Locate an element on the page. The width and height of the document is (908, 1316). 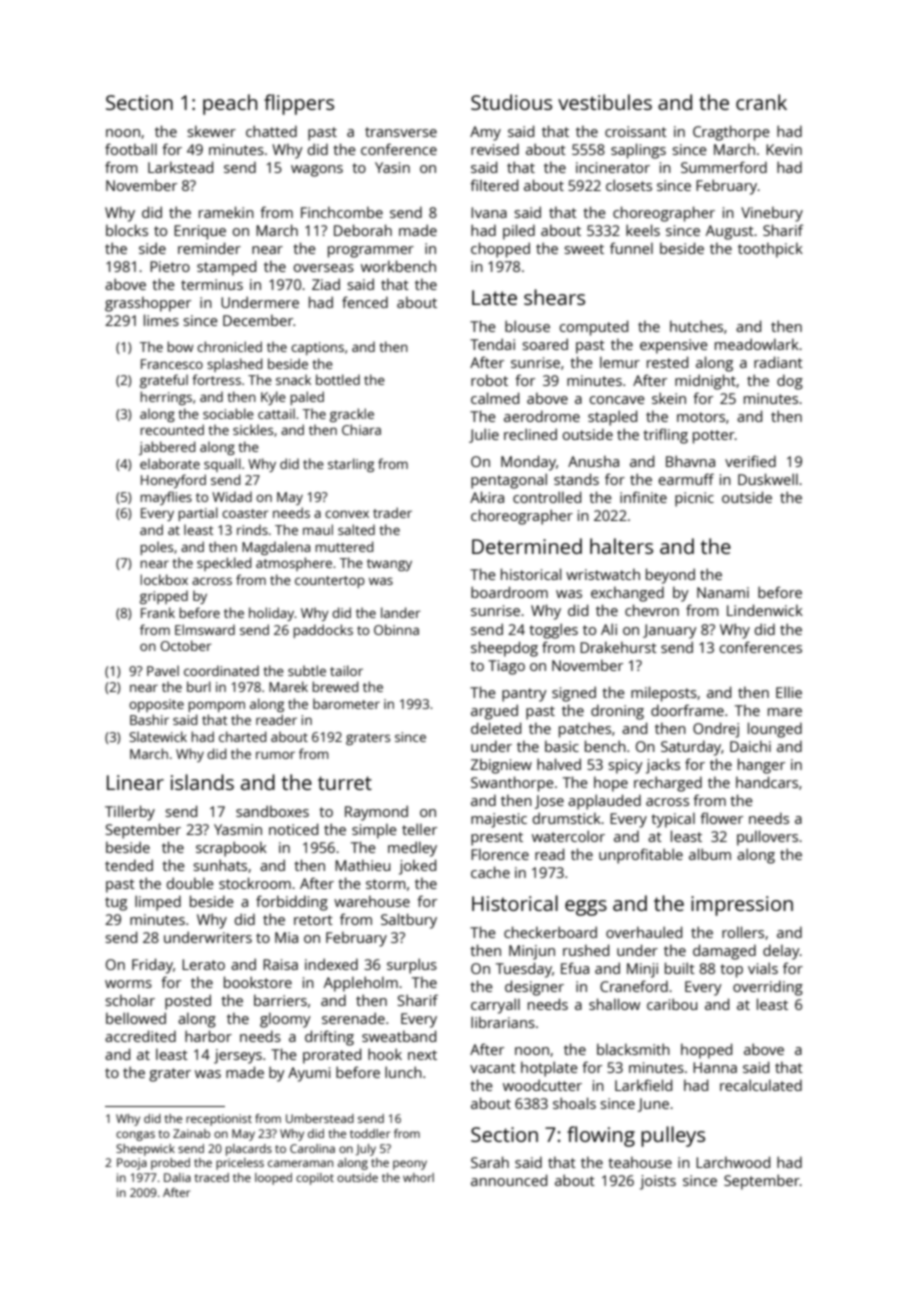
deleted is located at coordinates (496, 728).
